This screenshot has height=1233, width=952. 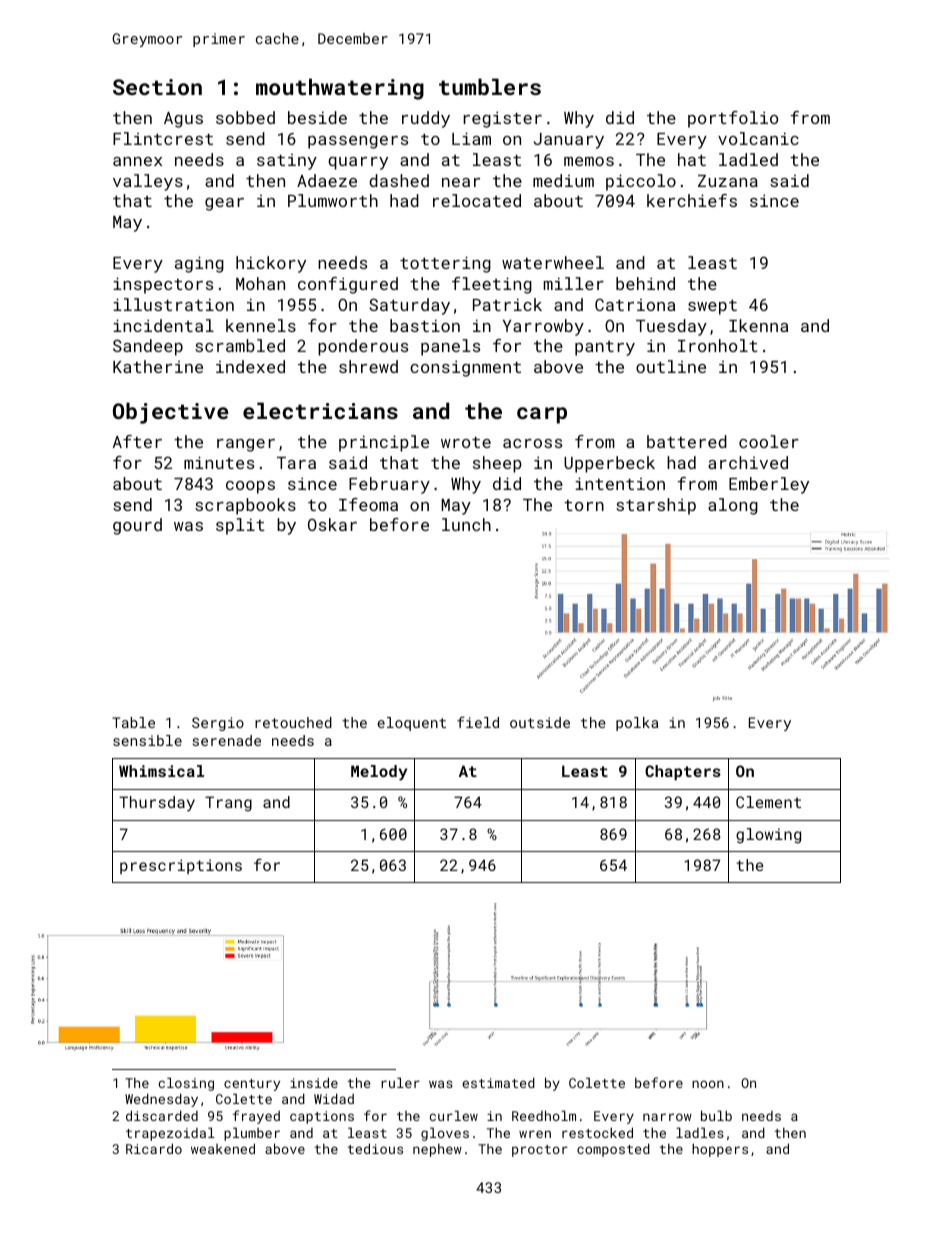 What do you see at coordinates (293, 722) in the screenshot?
I see `retouched` at bounding box center [293, 722].
